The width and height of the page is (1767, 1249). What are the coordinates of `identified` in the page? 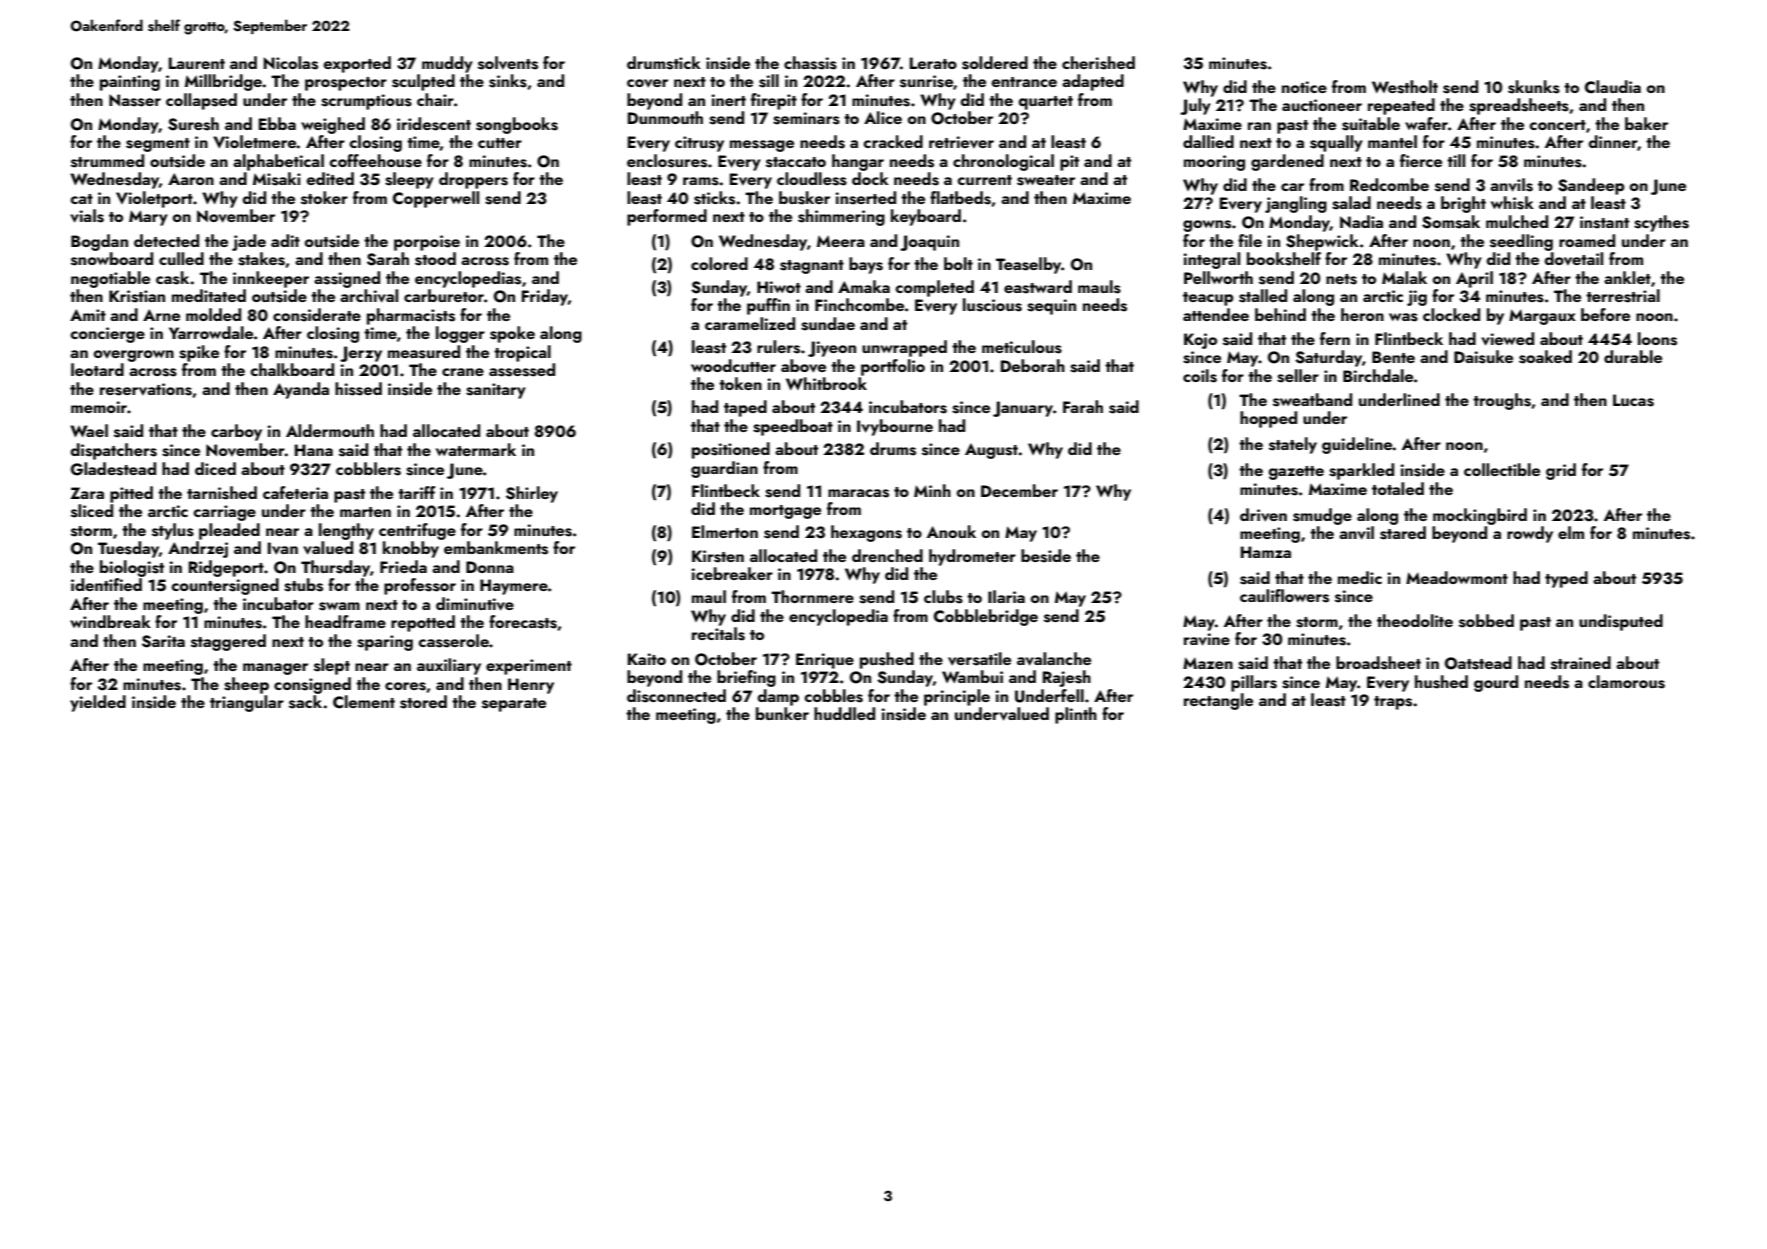 It's located at (106, 584).
